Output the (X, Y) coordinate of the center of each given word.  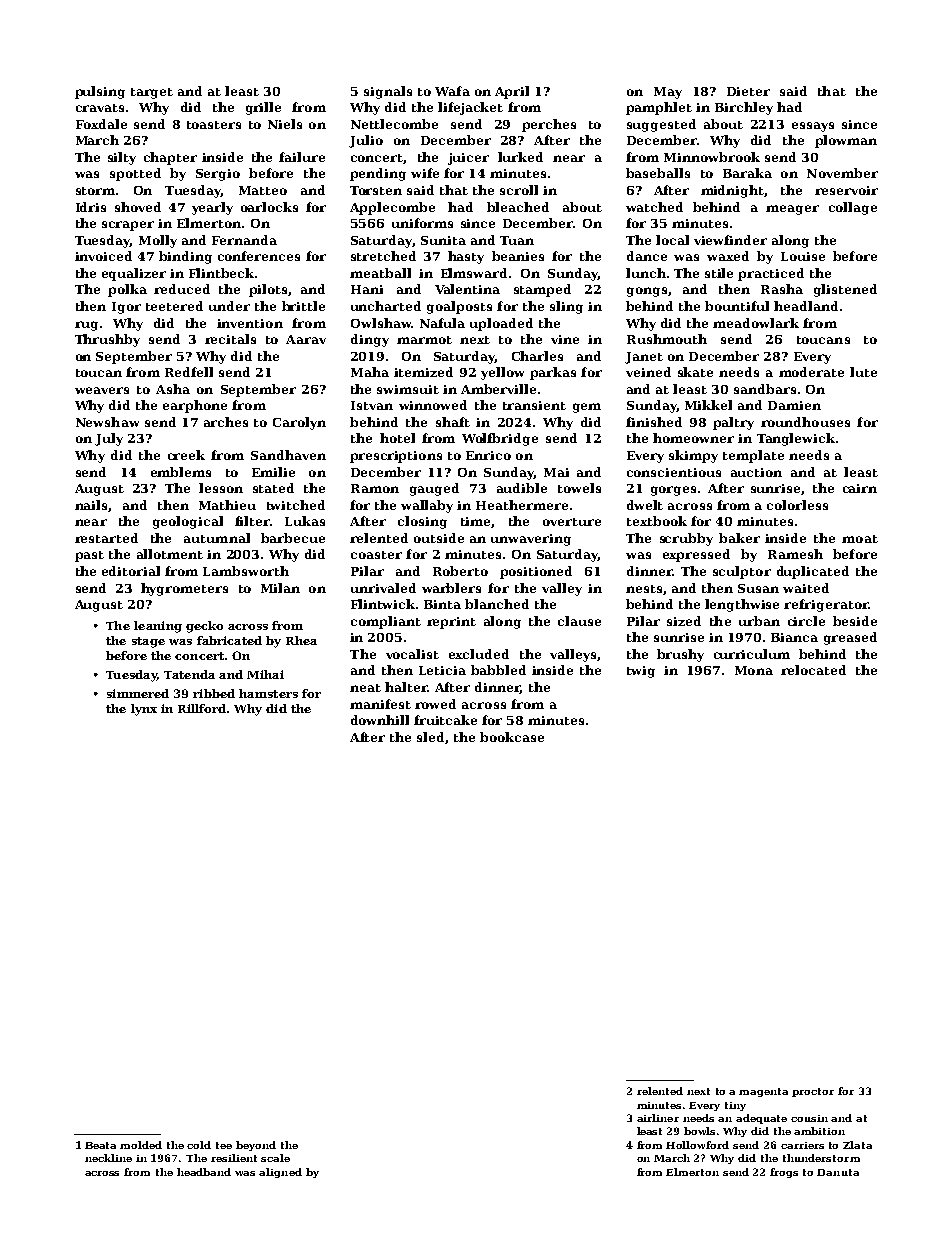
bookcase (512, 737)
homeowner (693, 438)
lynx (144, 710)
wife (425, 173)
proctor (813, 1092)
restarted (106, 538)
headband (204, 1172)
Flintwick (383, 604)
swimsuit (408, 389)
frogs (784, 1173)
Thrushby (107, 340)
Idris (91, 207)
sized (684, 621)
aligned (280, 1173)
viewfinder (730, 240)
